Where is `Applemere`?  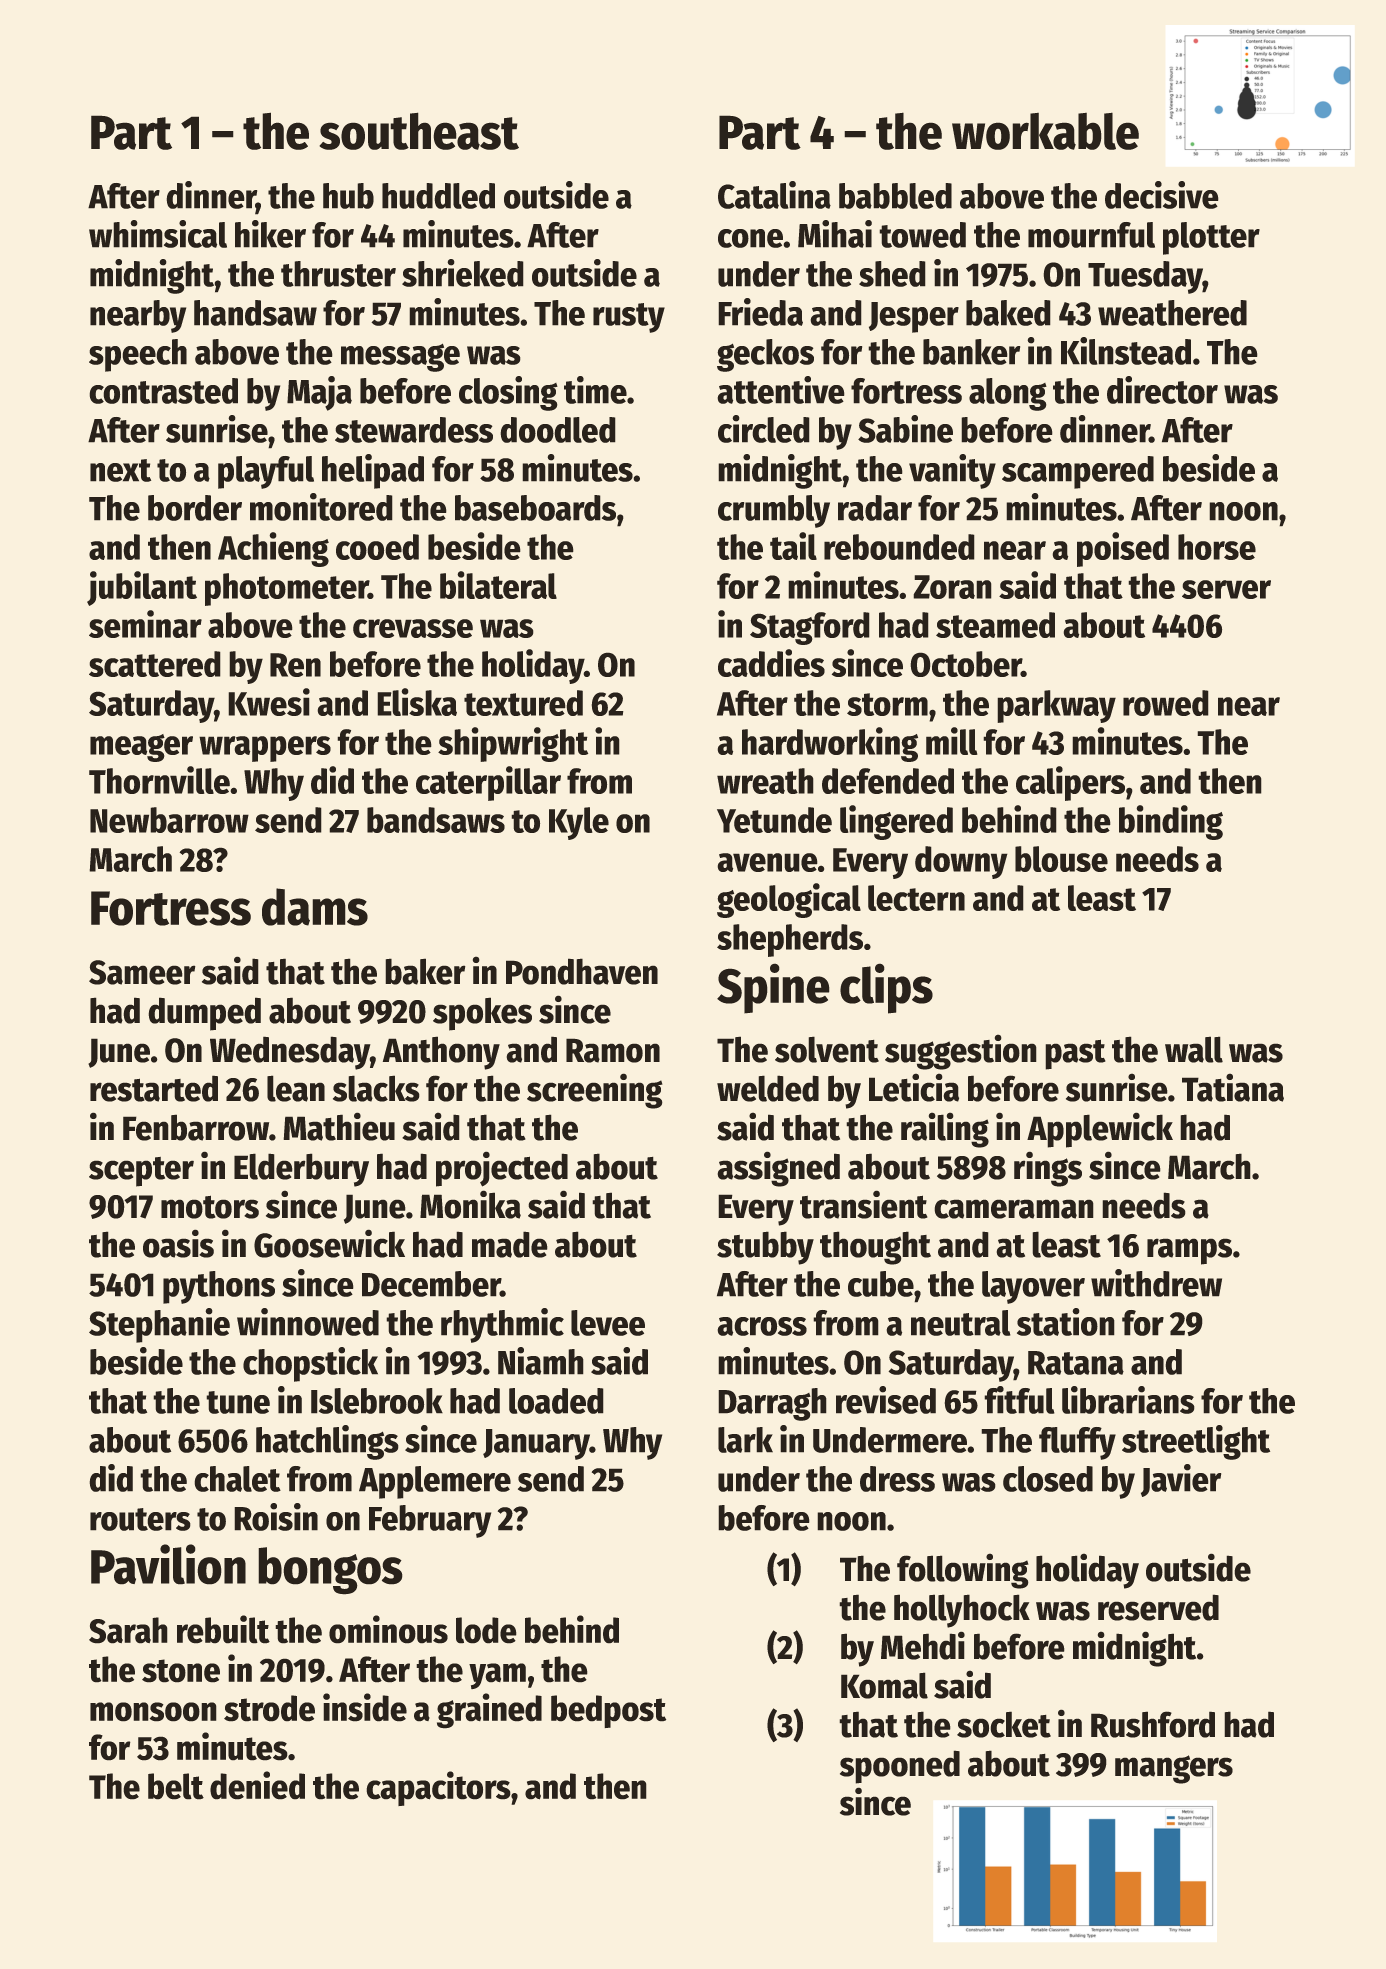 Applemere is located at coordinates (435, 1482).
